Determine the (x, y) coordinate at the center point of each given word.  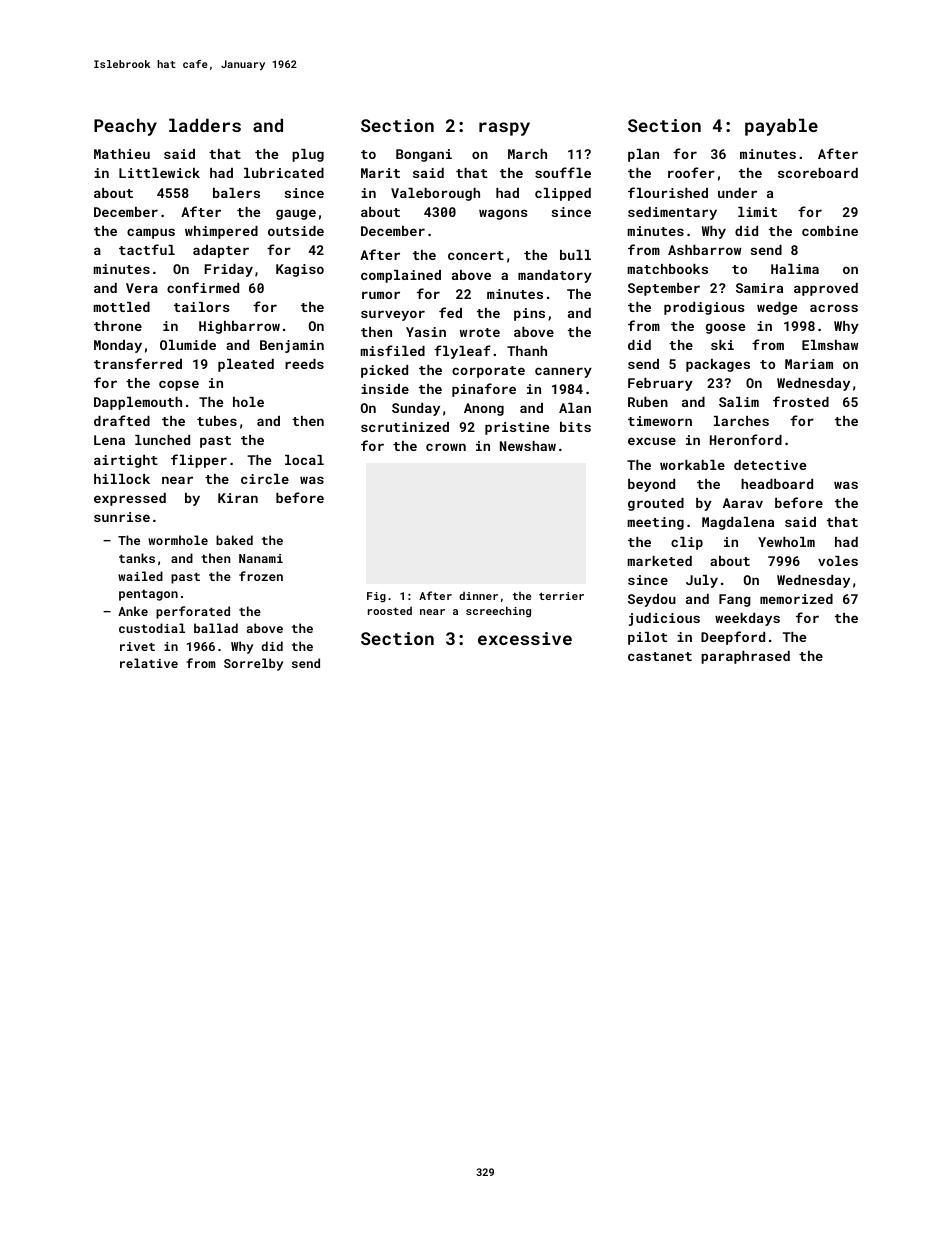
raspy (504, 129)
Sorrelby (253, 664)
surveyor (393, 315)
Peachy (125, 127)
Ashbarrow (704, 250)
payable (781, 127)
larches (741, 421)
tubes (217, 421)
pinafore (484, 390)
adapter (221, 251)
